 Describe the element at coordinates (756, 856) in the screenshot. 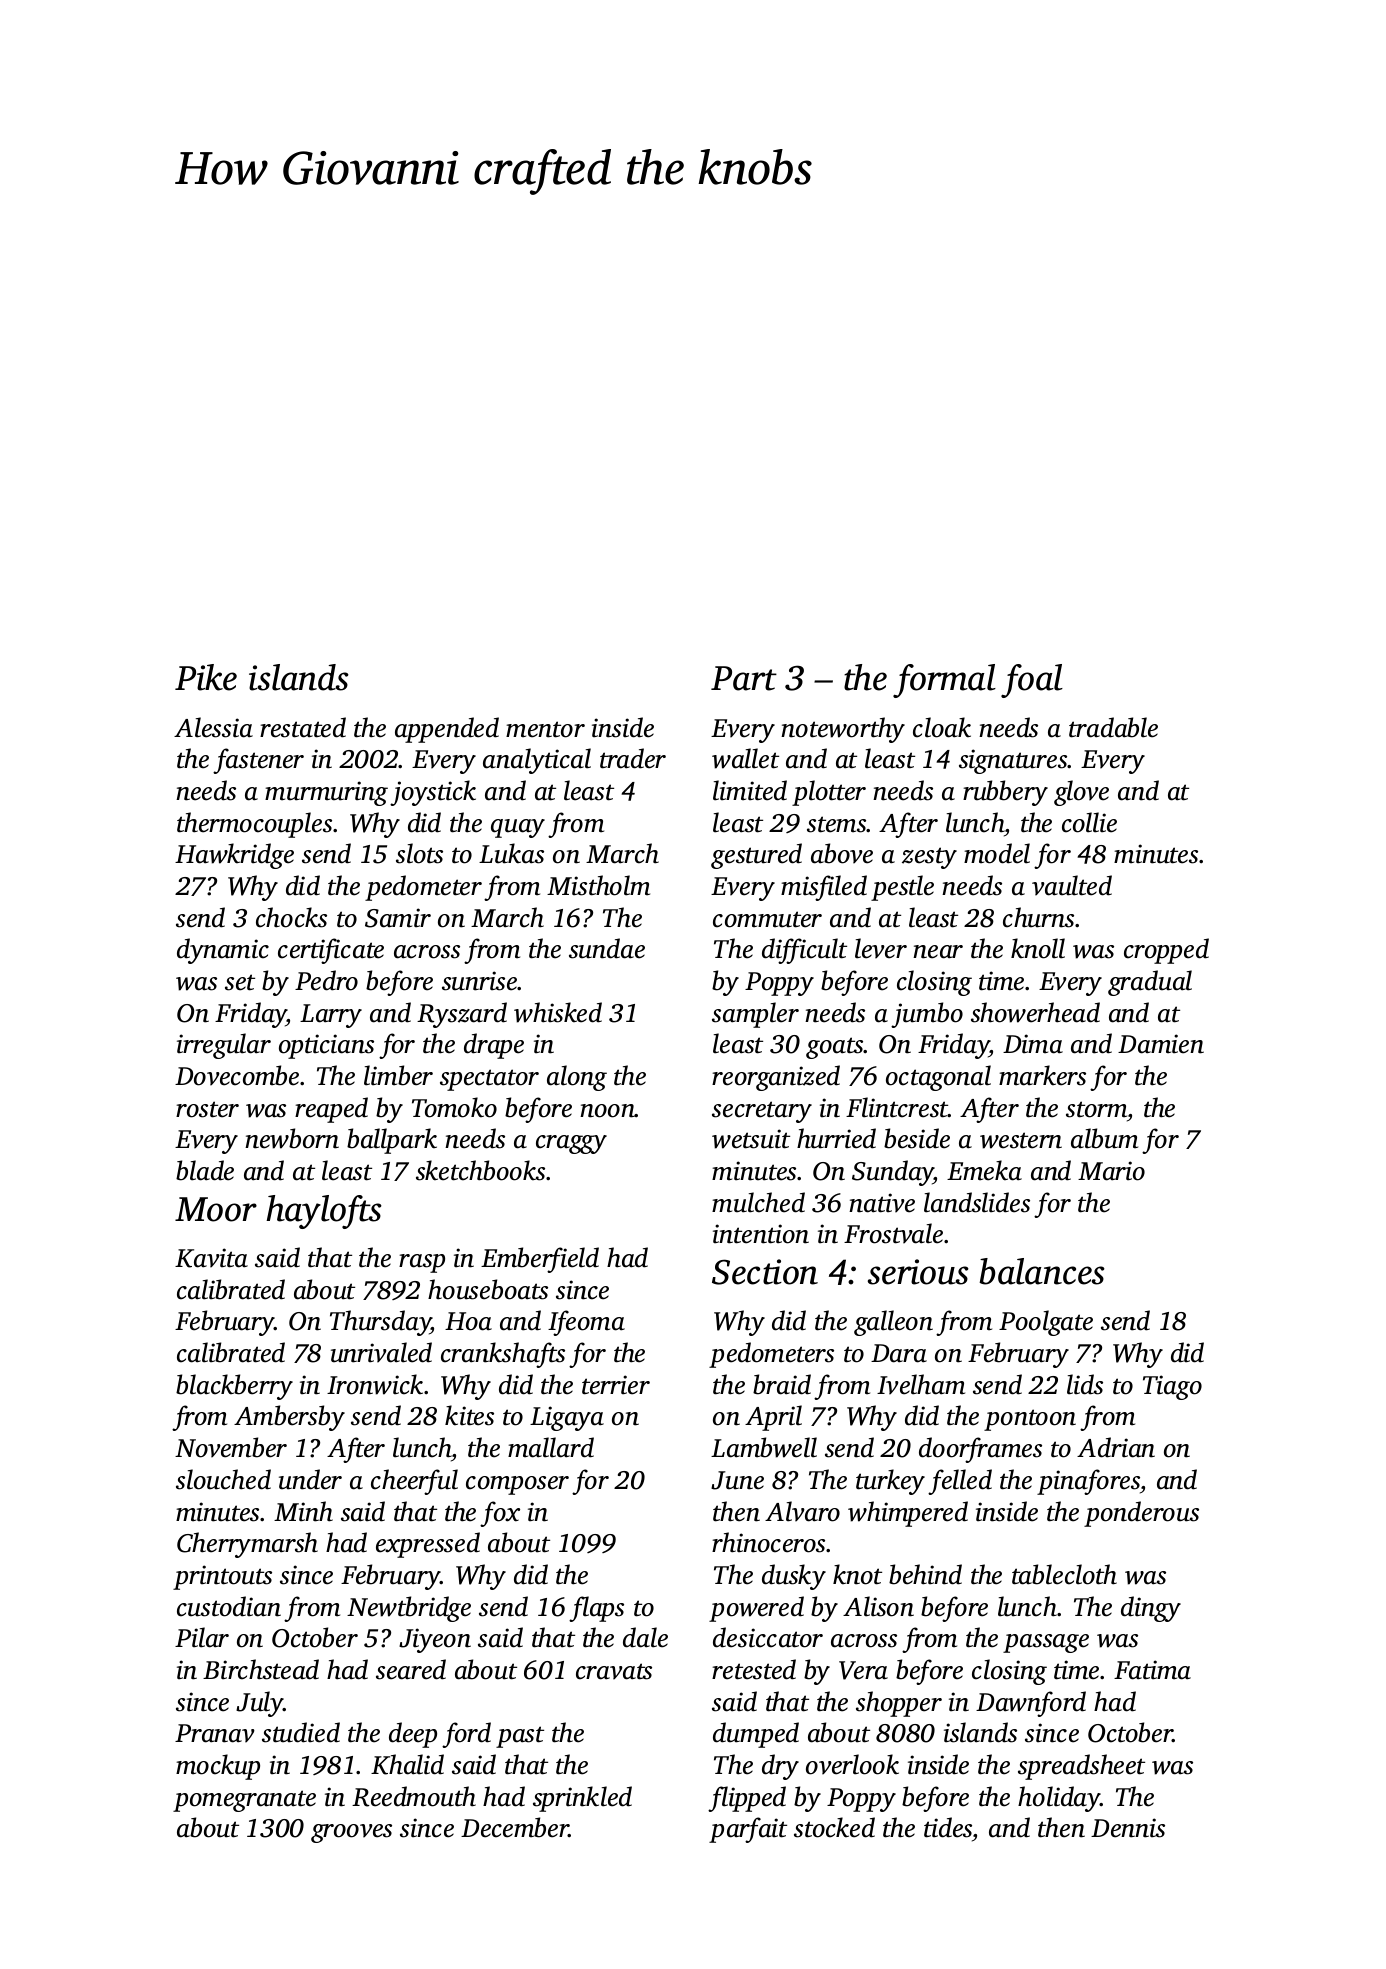

I see `gestured` at that location.
